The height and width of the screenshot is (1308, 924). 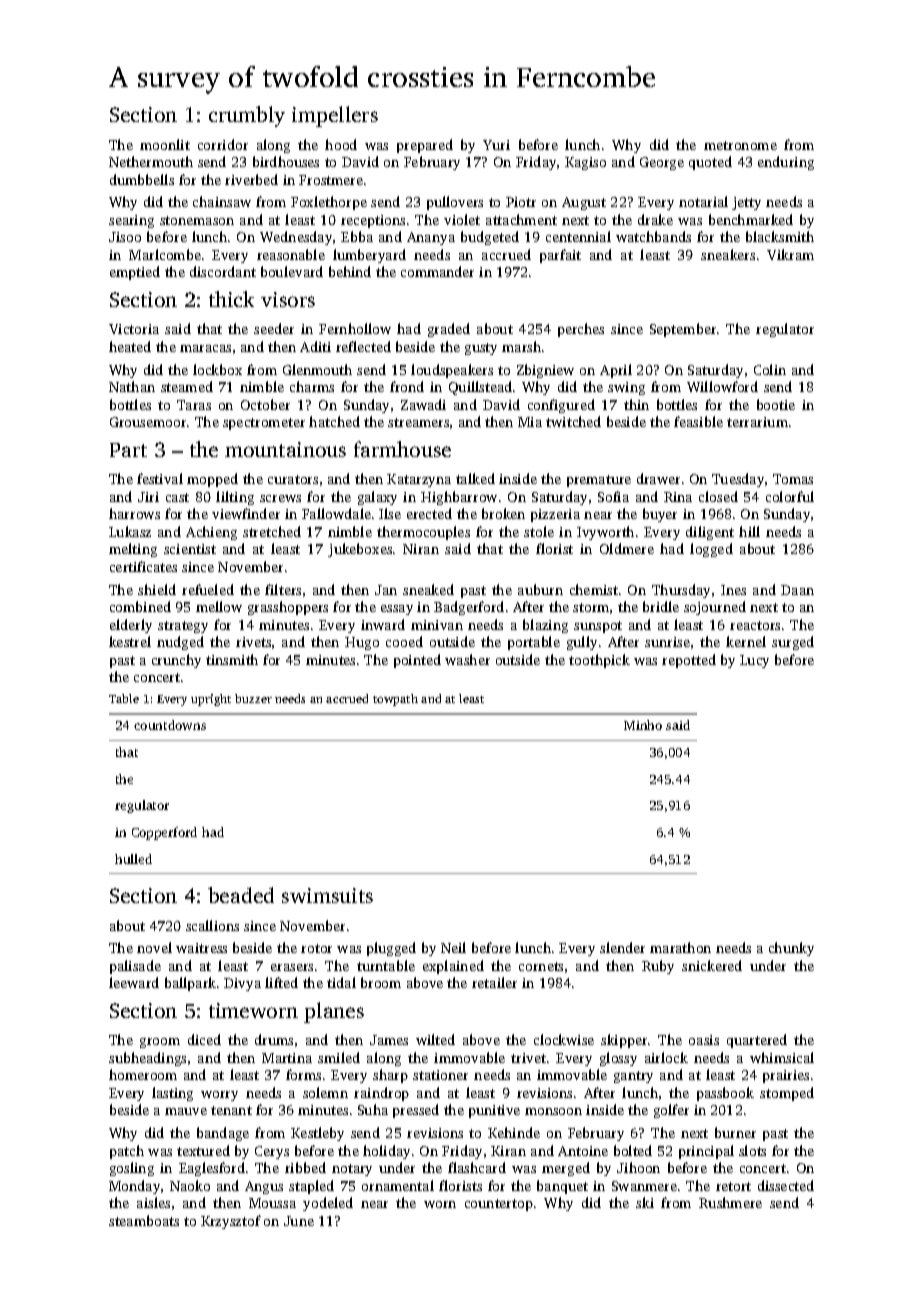 I want to click on June, so click(x=299, y=1221).
